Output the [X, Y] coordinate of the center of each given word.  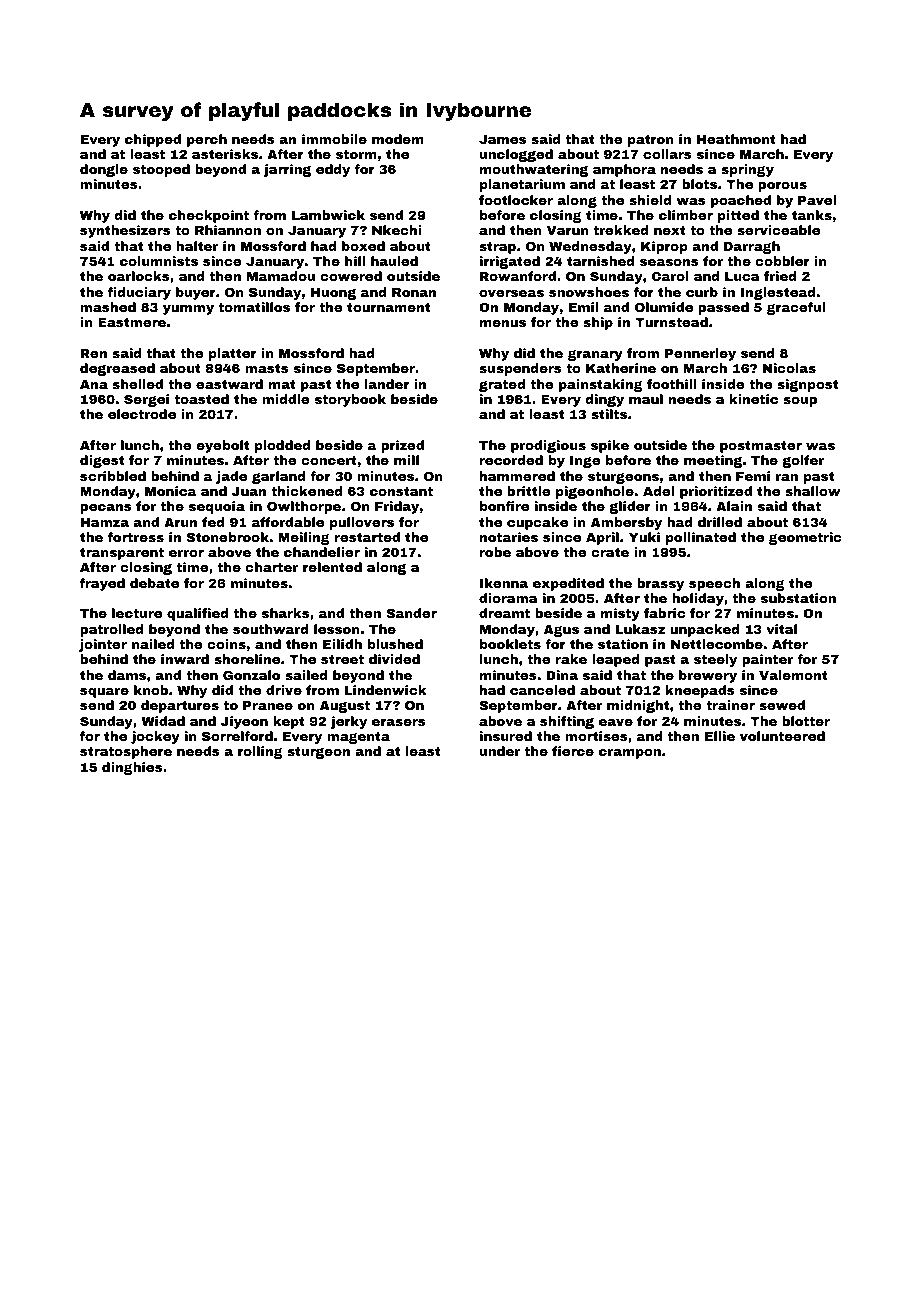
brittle [529, 491]
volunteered [782, 736]
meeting [713, 461]
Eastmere [132, 322]
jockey [155, 737]
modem [398, 139]
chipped [153, 140]
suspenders [520, 369]
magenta [358, 738]
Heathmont [736, 139]
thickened [307, 491]
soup [800, 402]
